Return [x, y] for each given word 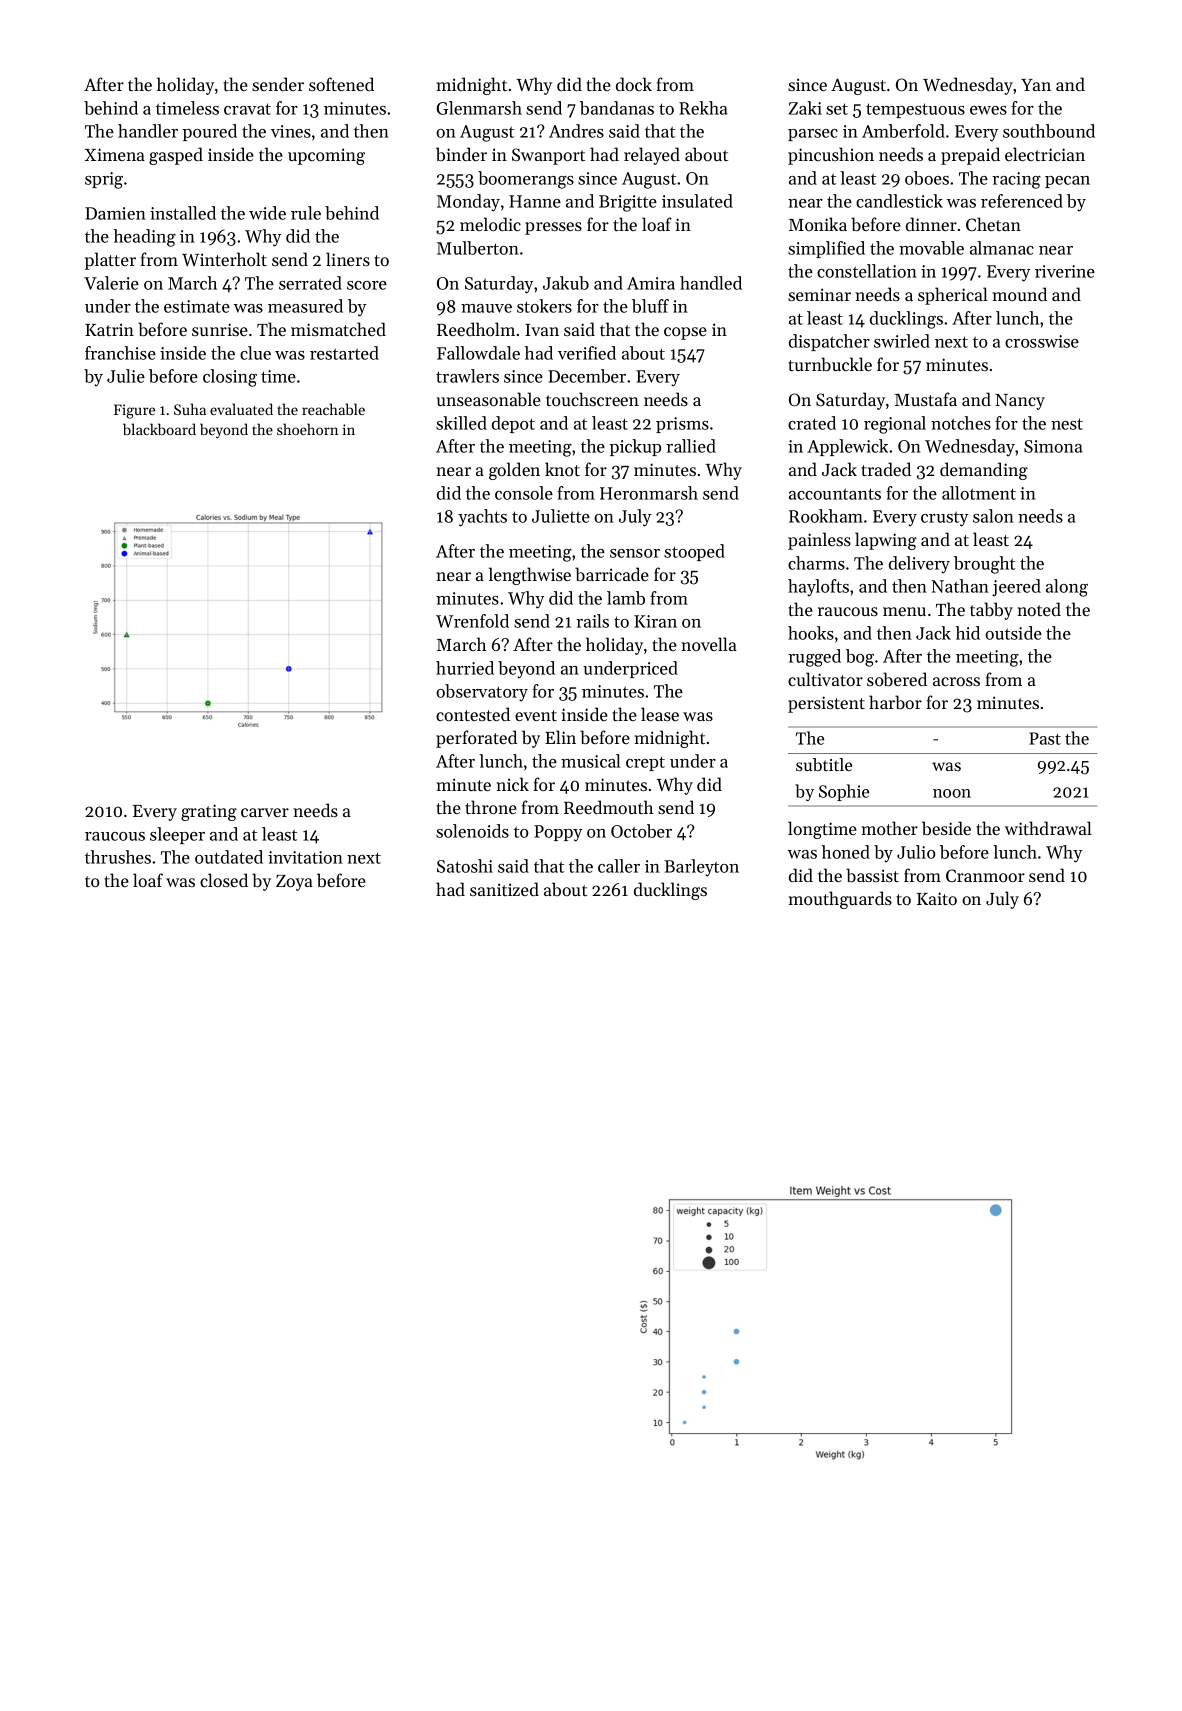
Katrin [109, 329]
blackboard [159, 429]
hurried [465, 668]
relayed [652, 156]
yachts [482, 518]
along [1067, 588]
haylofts [818, 588]
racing [1016, 180]
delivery [919, 565]
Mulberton [478, 248]
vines [291, 131]
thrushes [118, 857]
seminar [819, 294]
